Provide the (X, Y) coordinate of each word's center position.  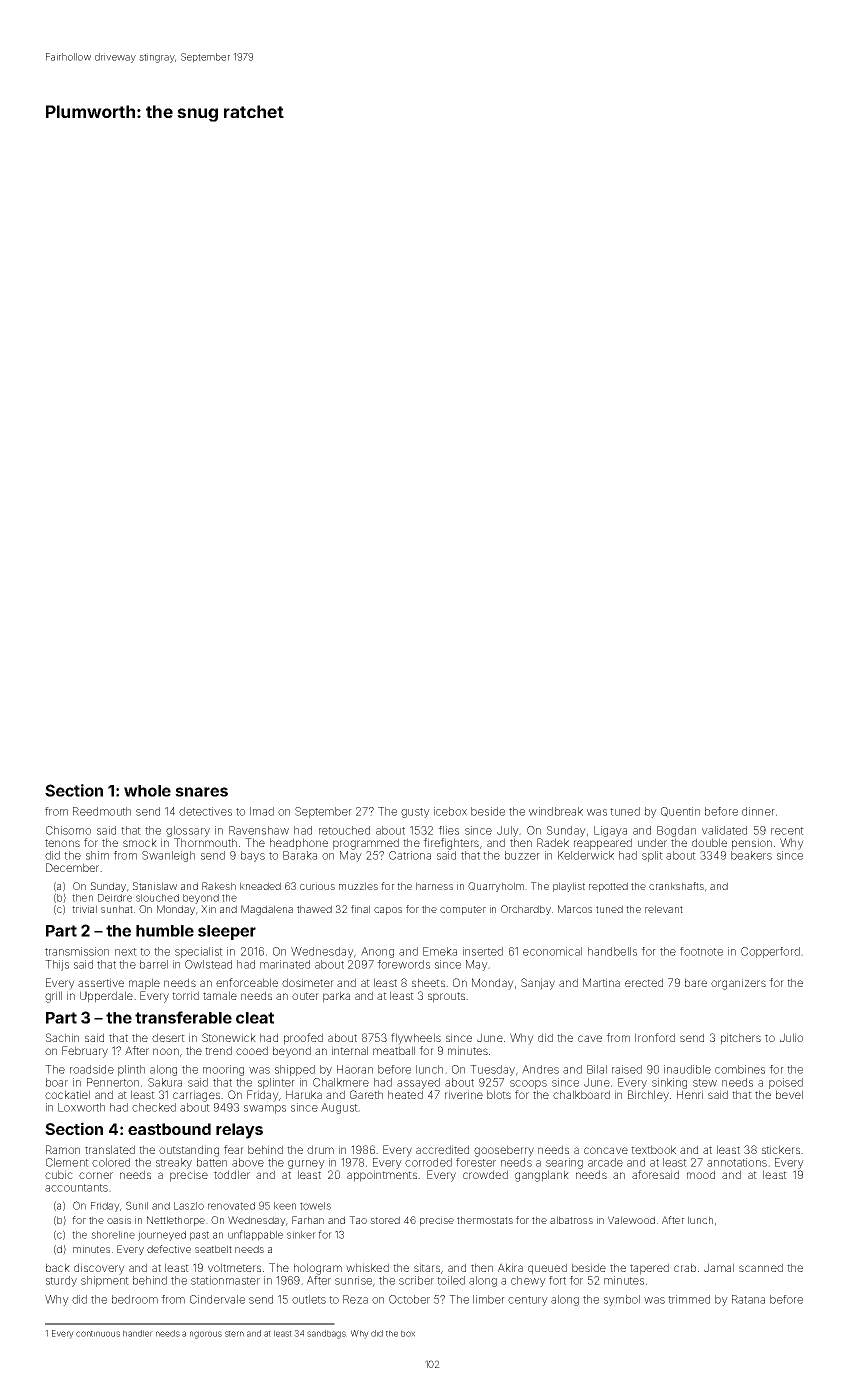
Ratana (748, 1299)
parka (336, 997)
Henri (690, 1094)
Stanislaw (155, 886)
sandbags (326, 1334)
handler (138, 1333)
